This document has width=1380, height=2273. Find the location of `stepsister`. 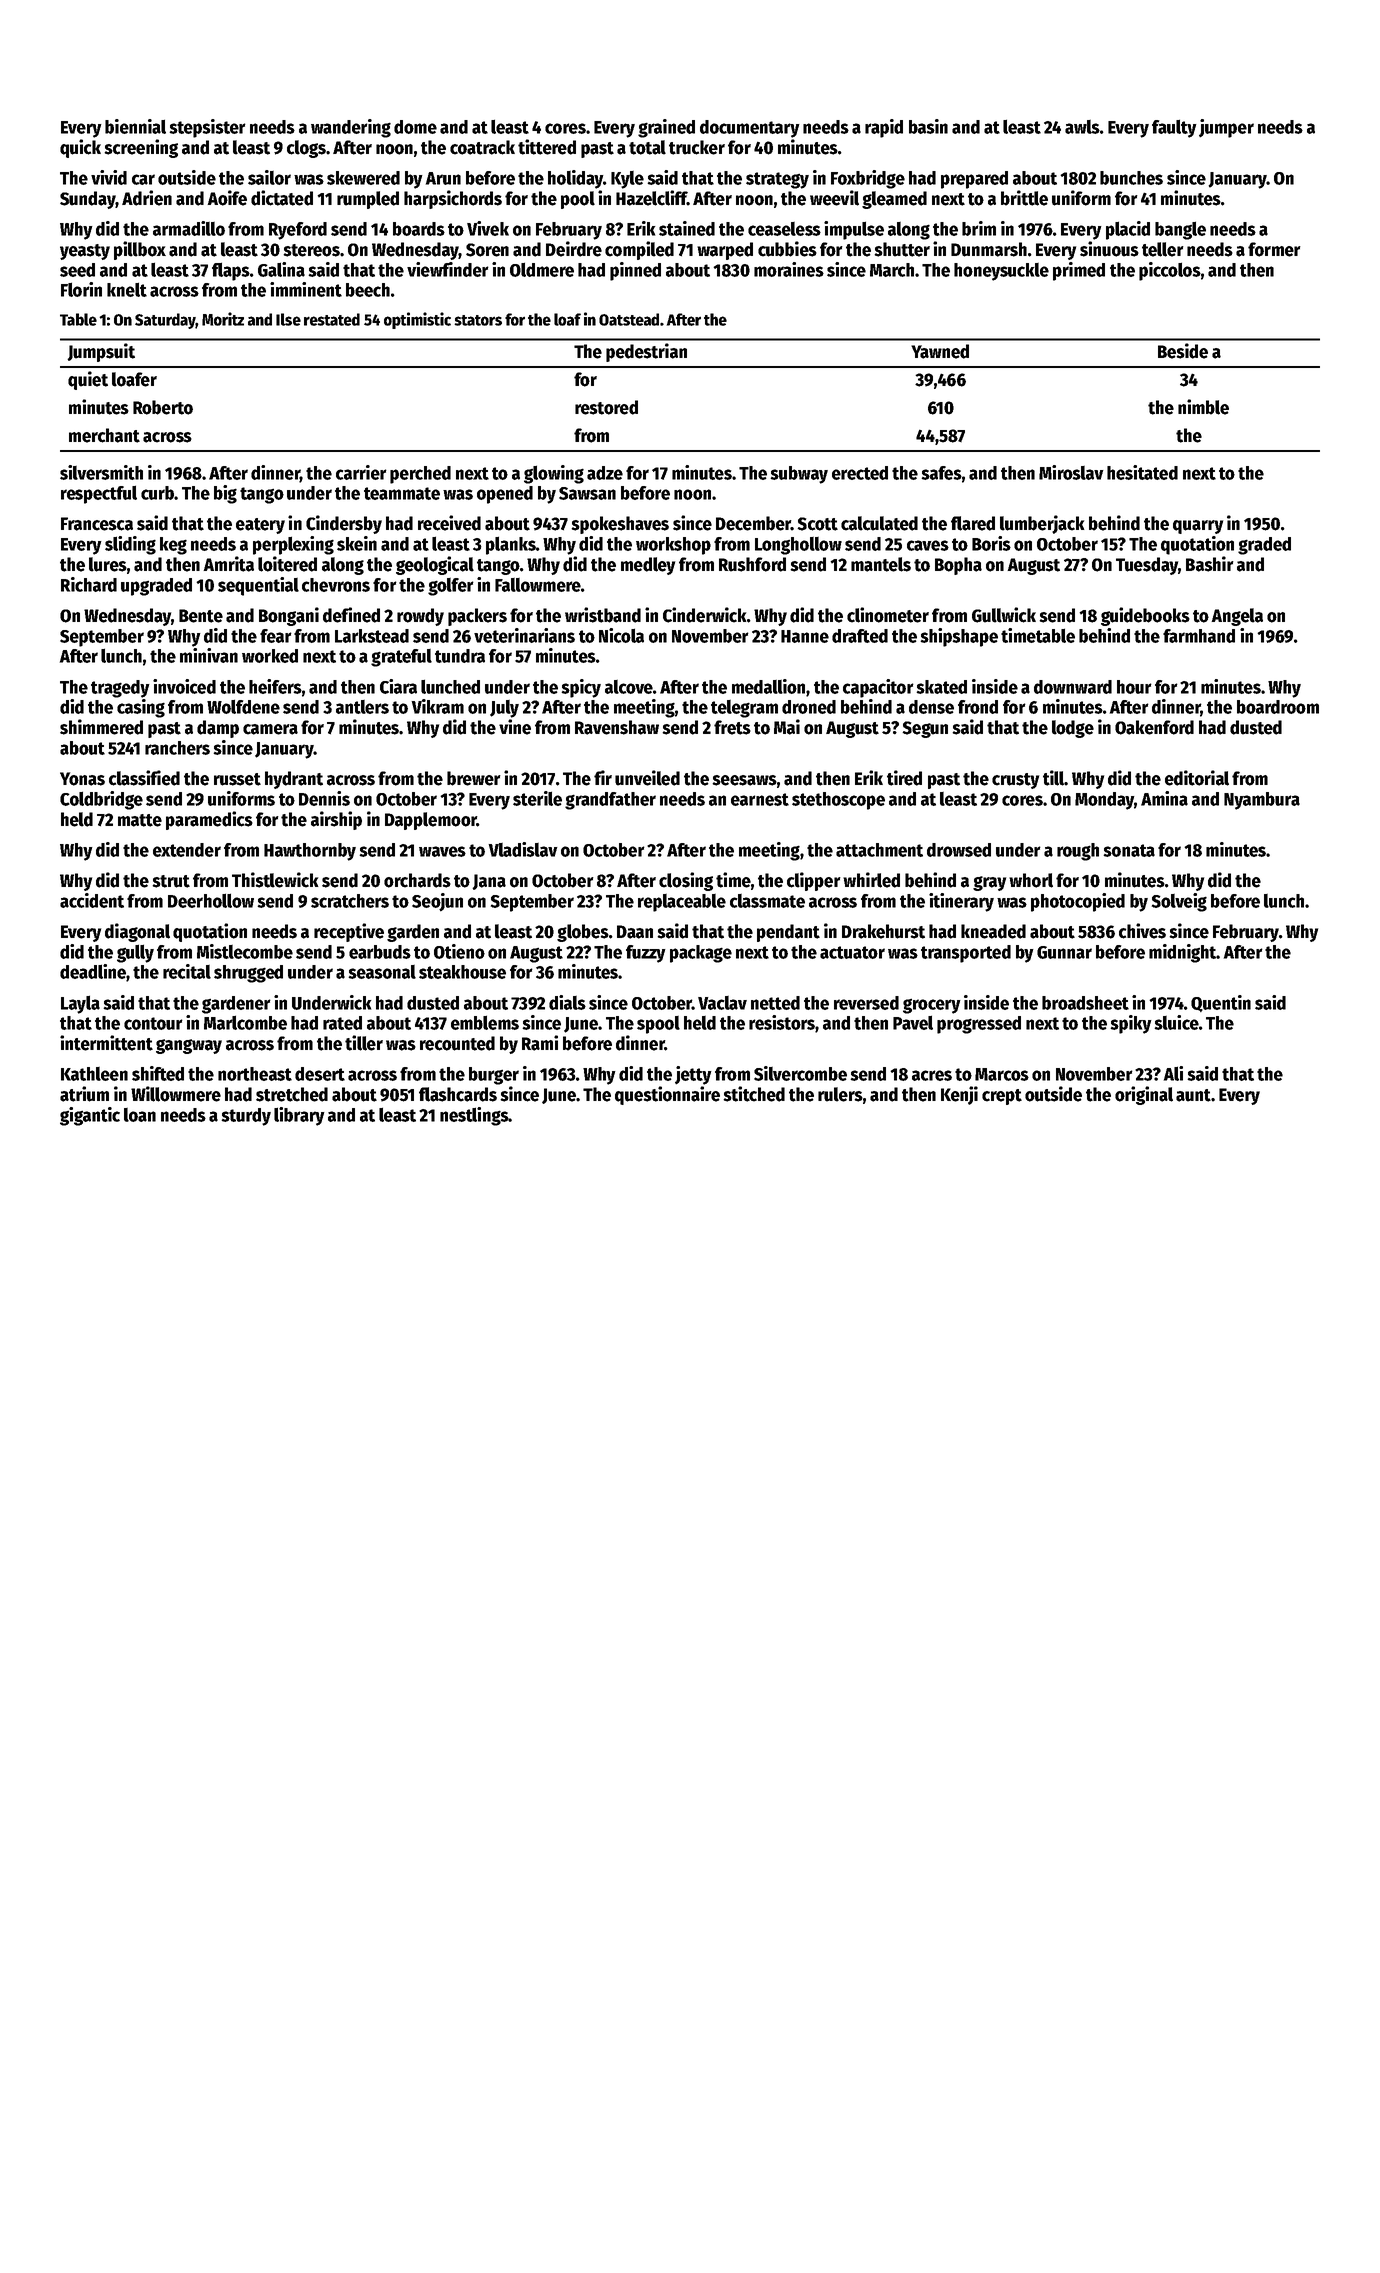

stepsister is located at coordinates (207, 128).
